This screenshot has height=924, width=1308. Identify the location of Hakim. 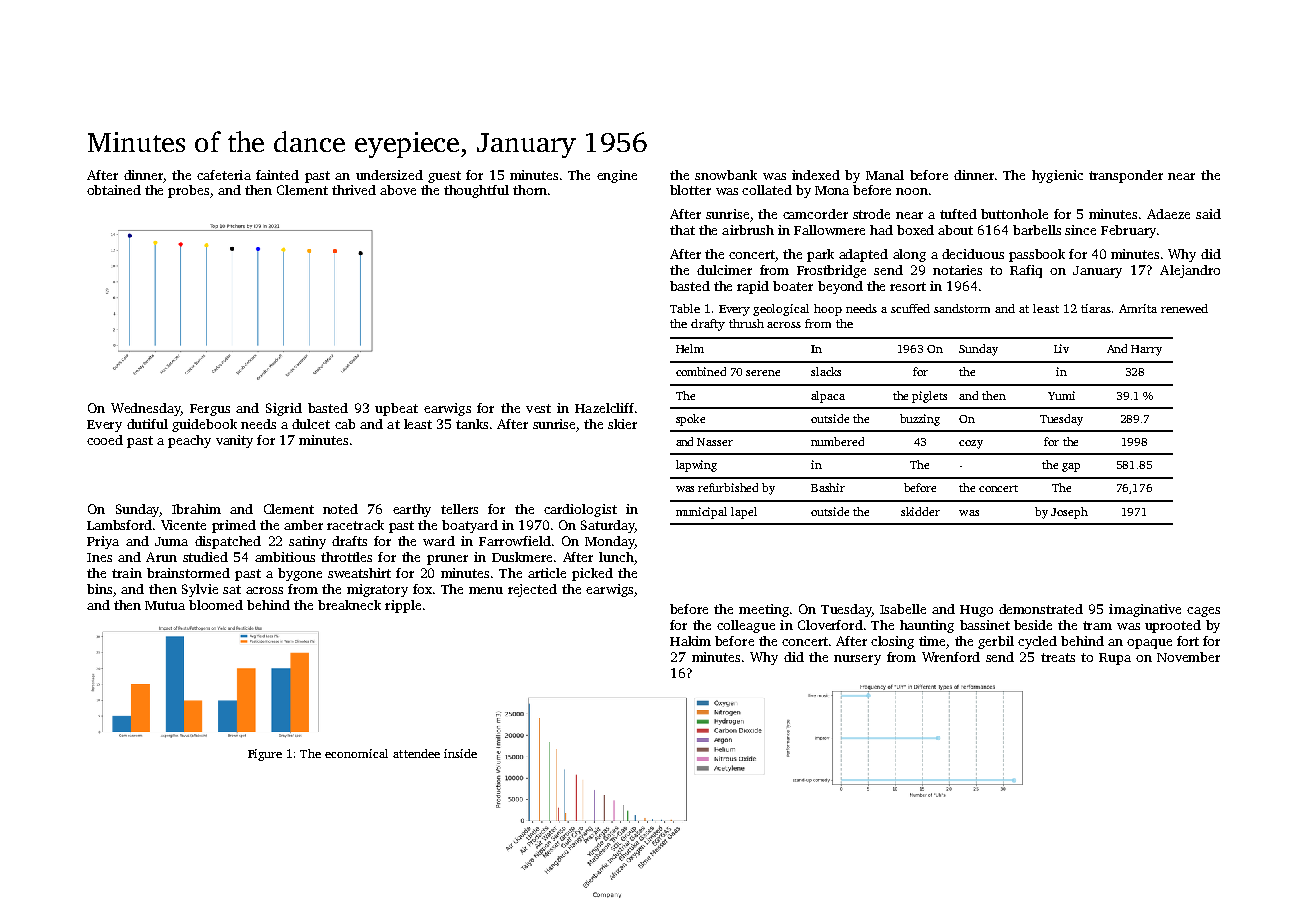
(690, 641).
